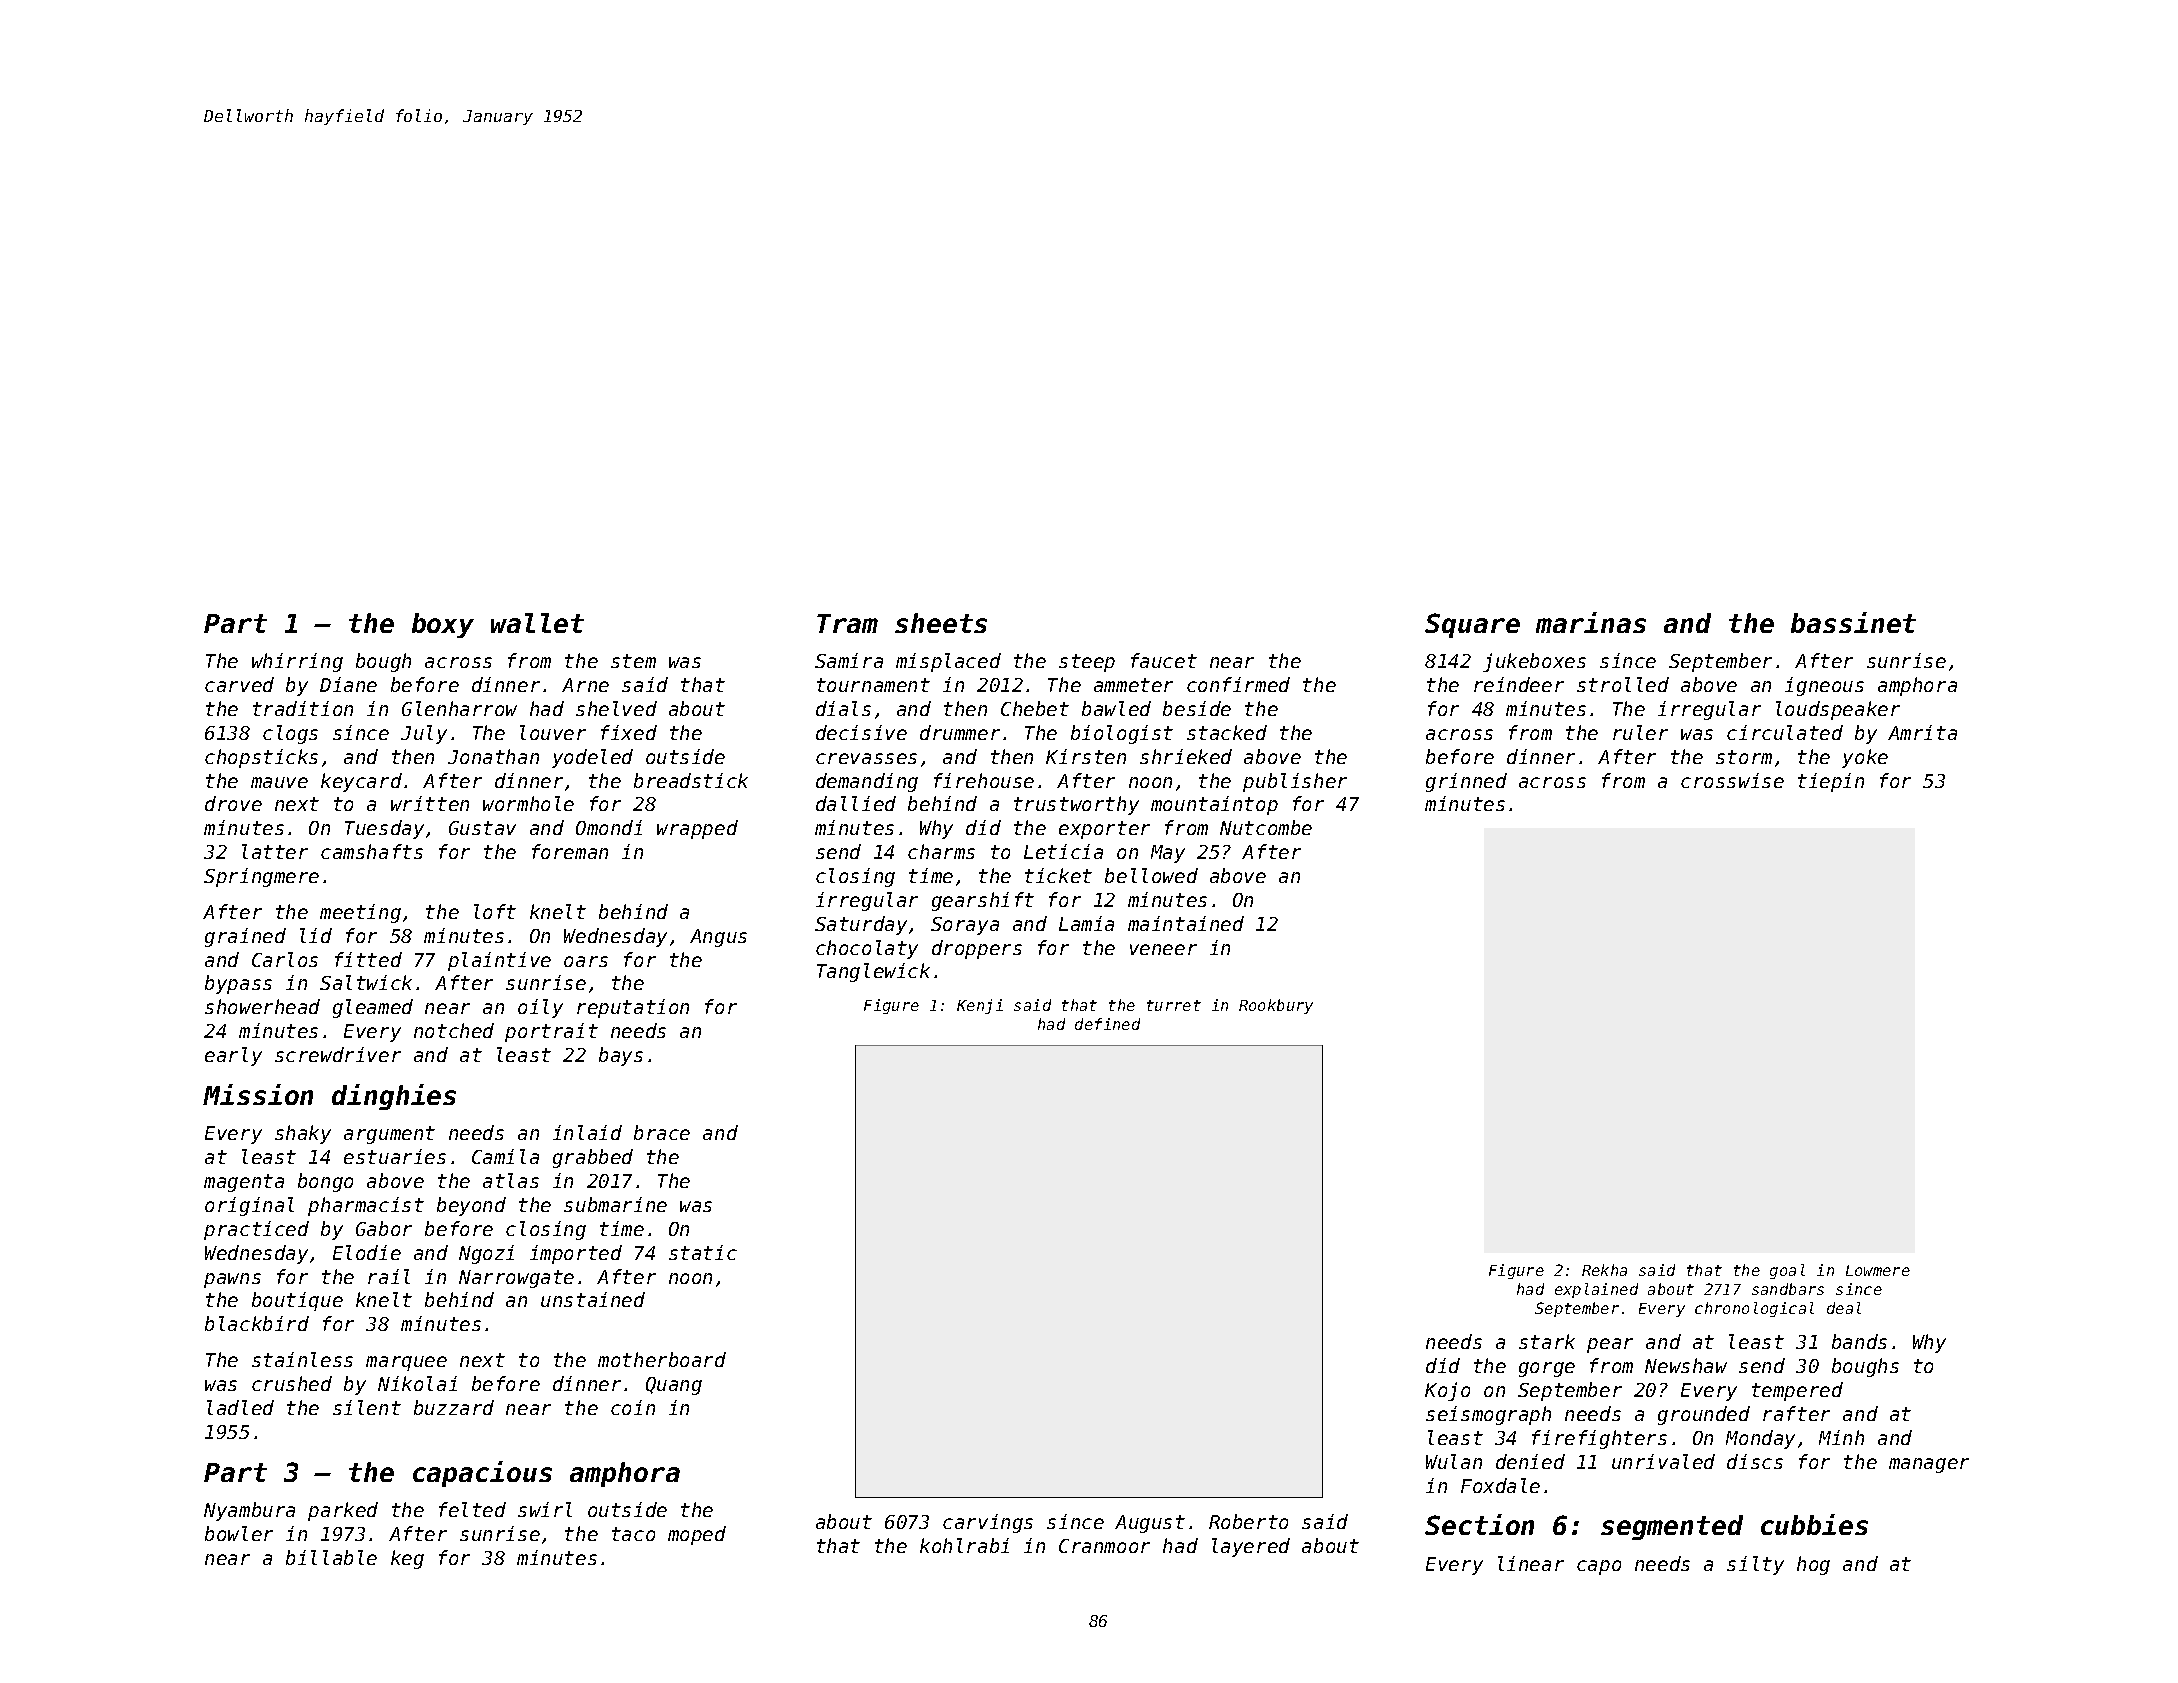 This screenshot has height=1683, width=2178. I want to click on stainless, so click(302, 1359).
